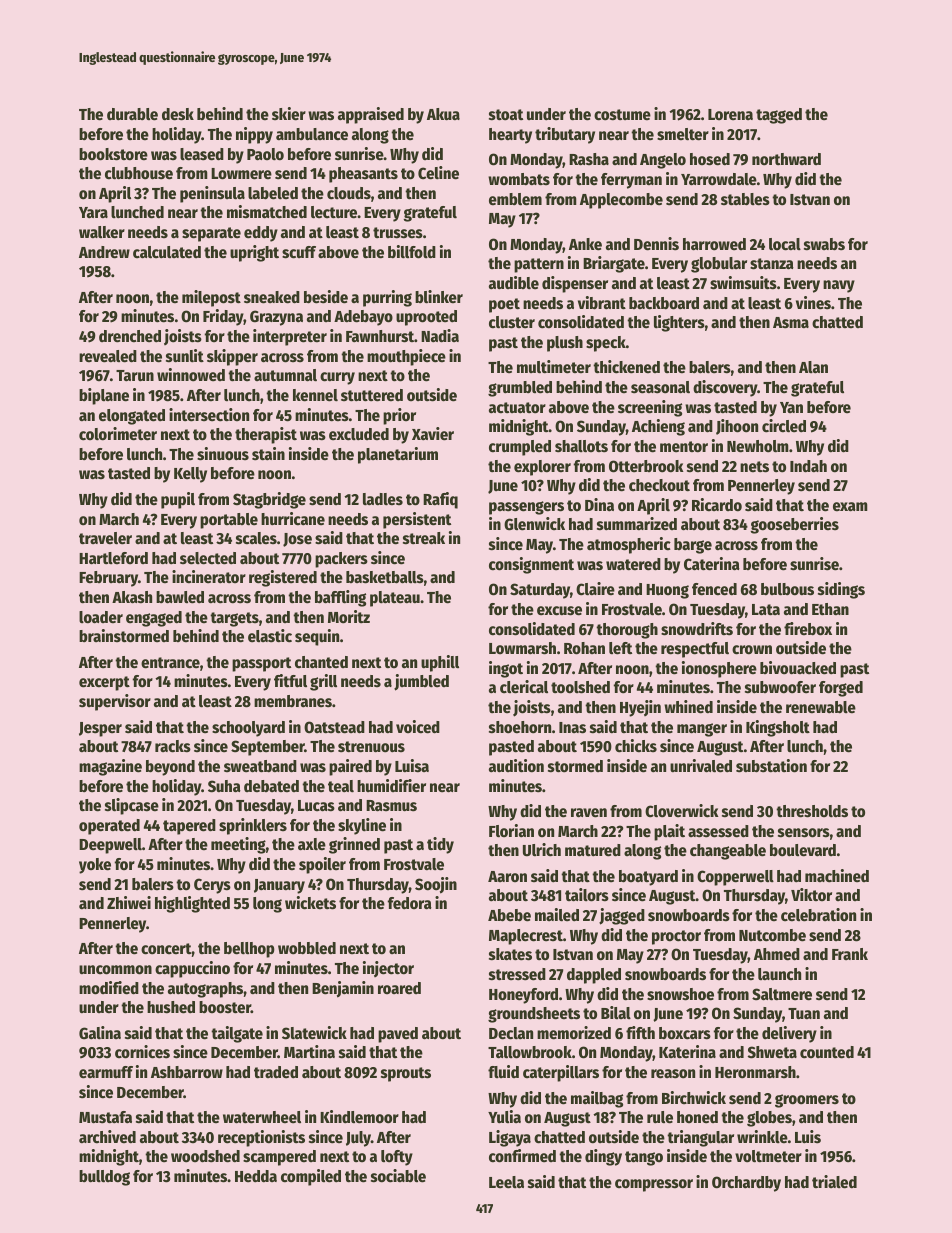  Describe the element at coordinates (190, 475) in the screenshot. I see `Kelly` at that location.
